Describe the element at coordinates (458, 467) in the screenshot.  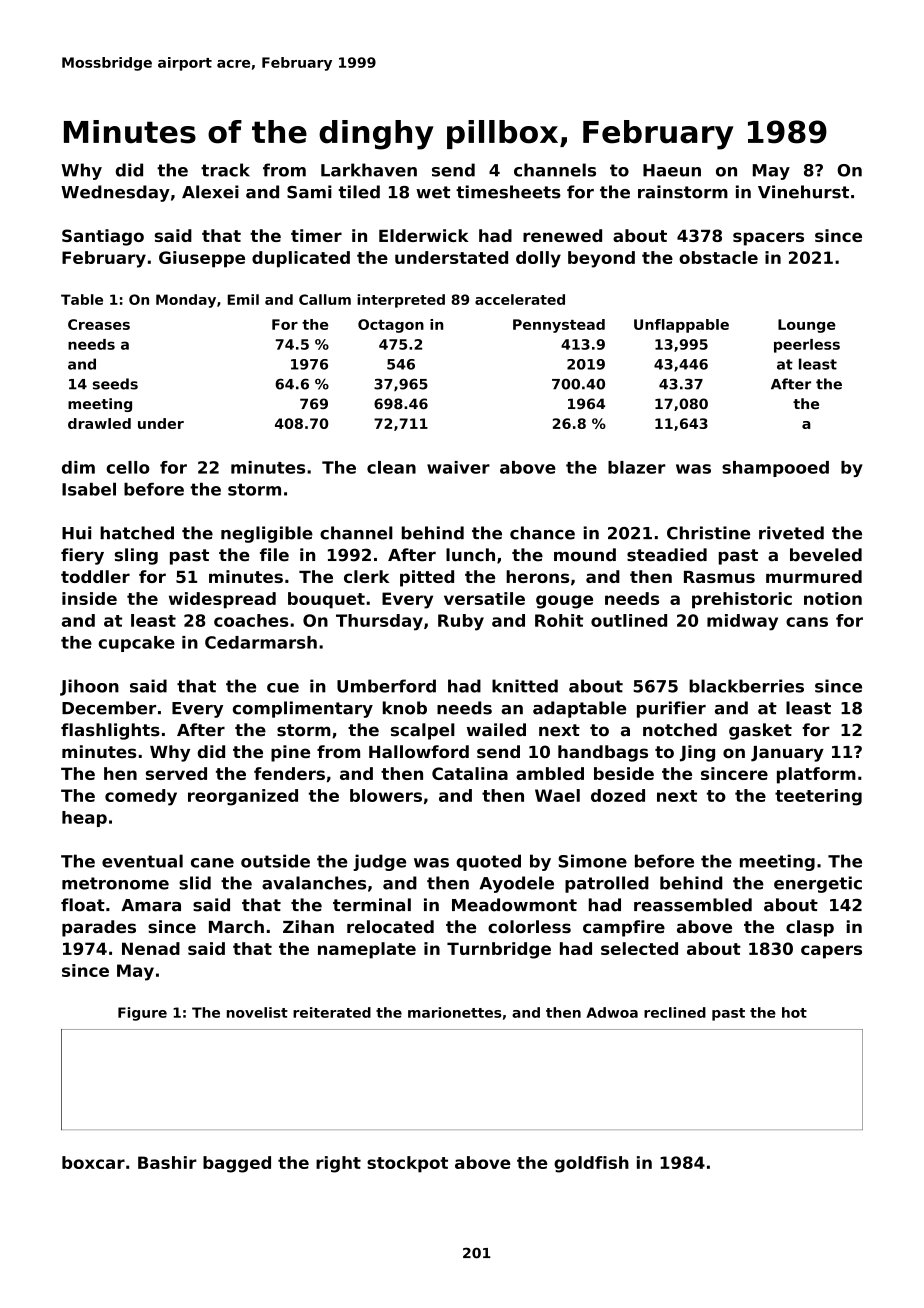
I see `waiver` at that location.
